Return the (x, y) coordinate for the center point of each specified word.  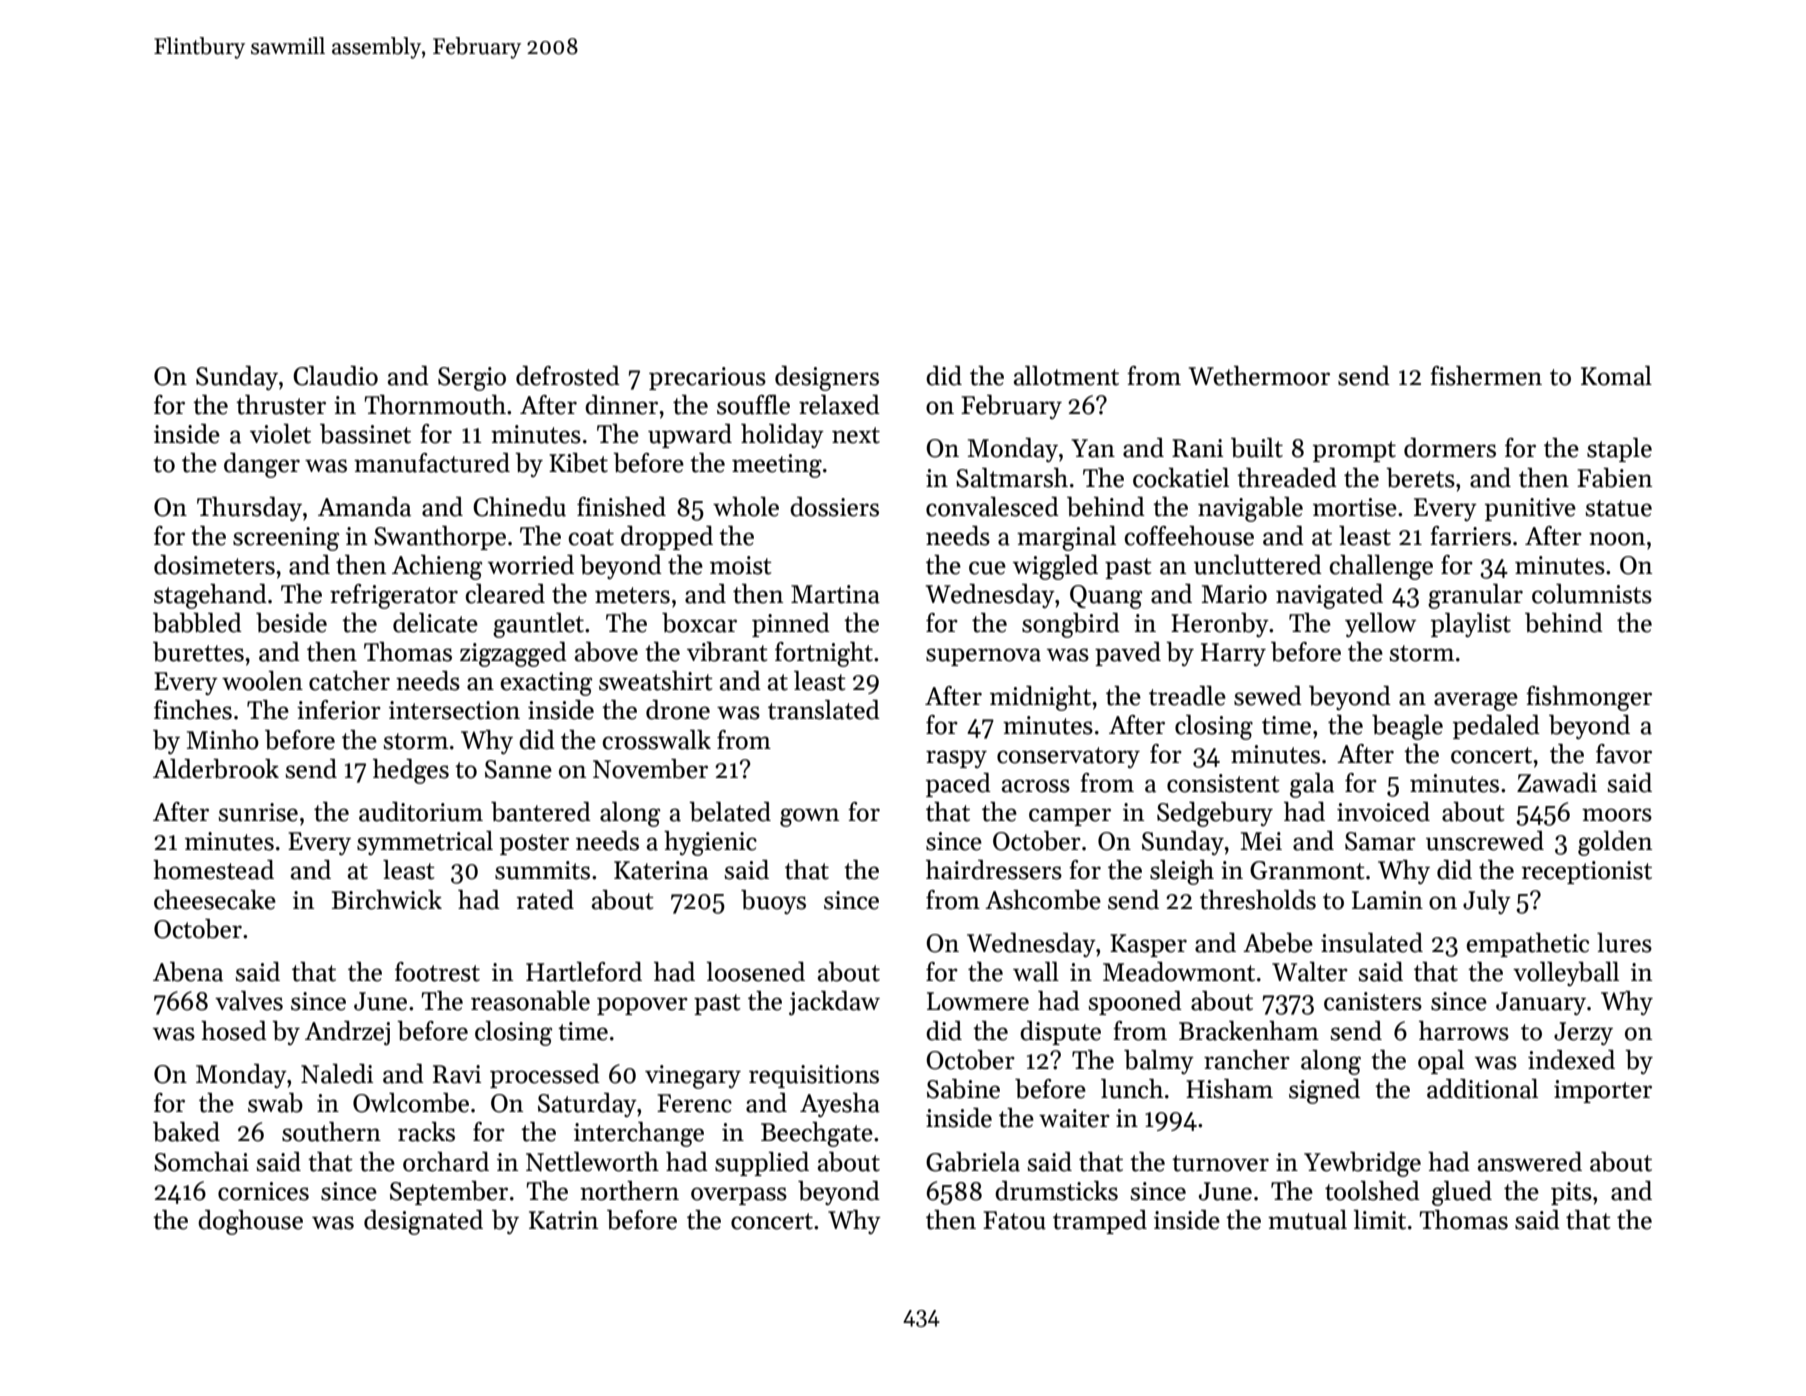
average (1476, 701)
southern (331, 1132)
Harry (1233, 654)
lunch (1132, 1089)
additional (1482, 1089)
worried (531, 565)
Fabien (1614, 478)
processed (545, 1076)
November (650, 769)
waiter (1074, 1118)
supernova (983, 657)
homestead (213, 870)
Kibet (578, 463)
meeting (777, 466)
